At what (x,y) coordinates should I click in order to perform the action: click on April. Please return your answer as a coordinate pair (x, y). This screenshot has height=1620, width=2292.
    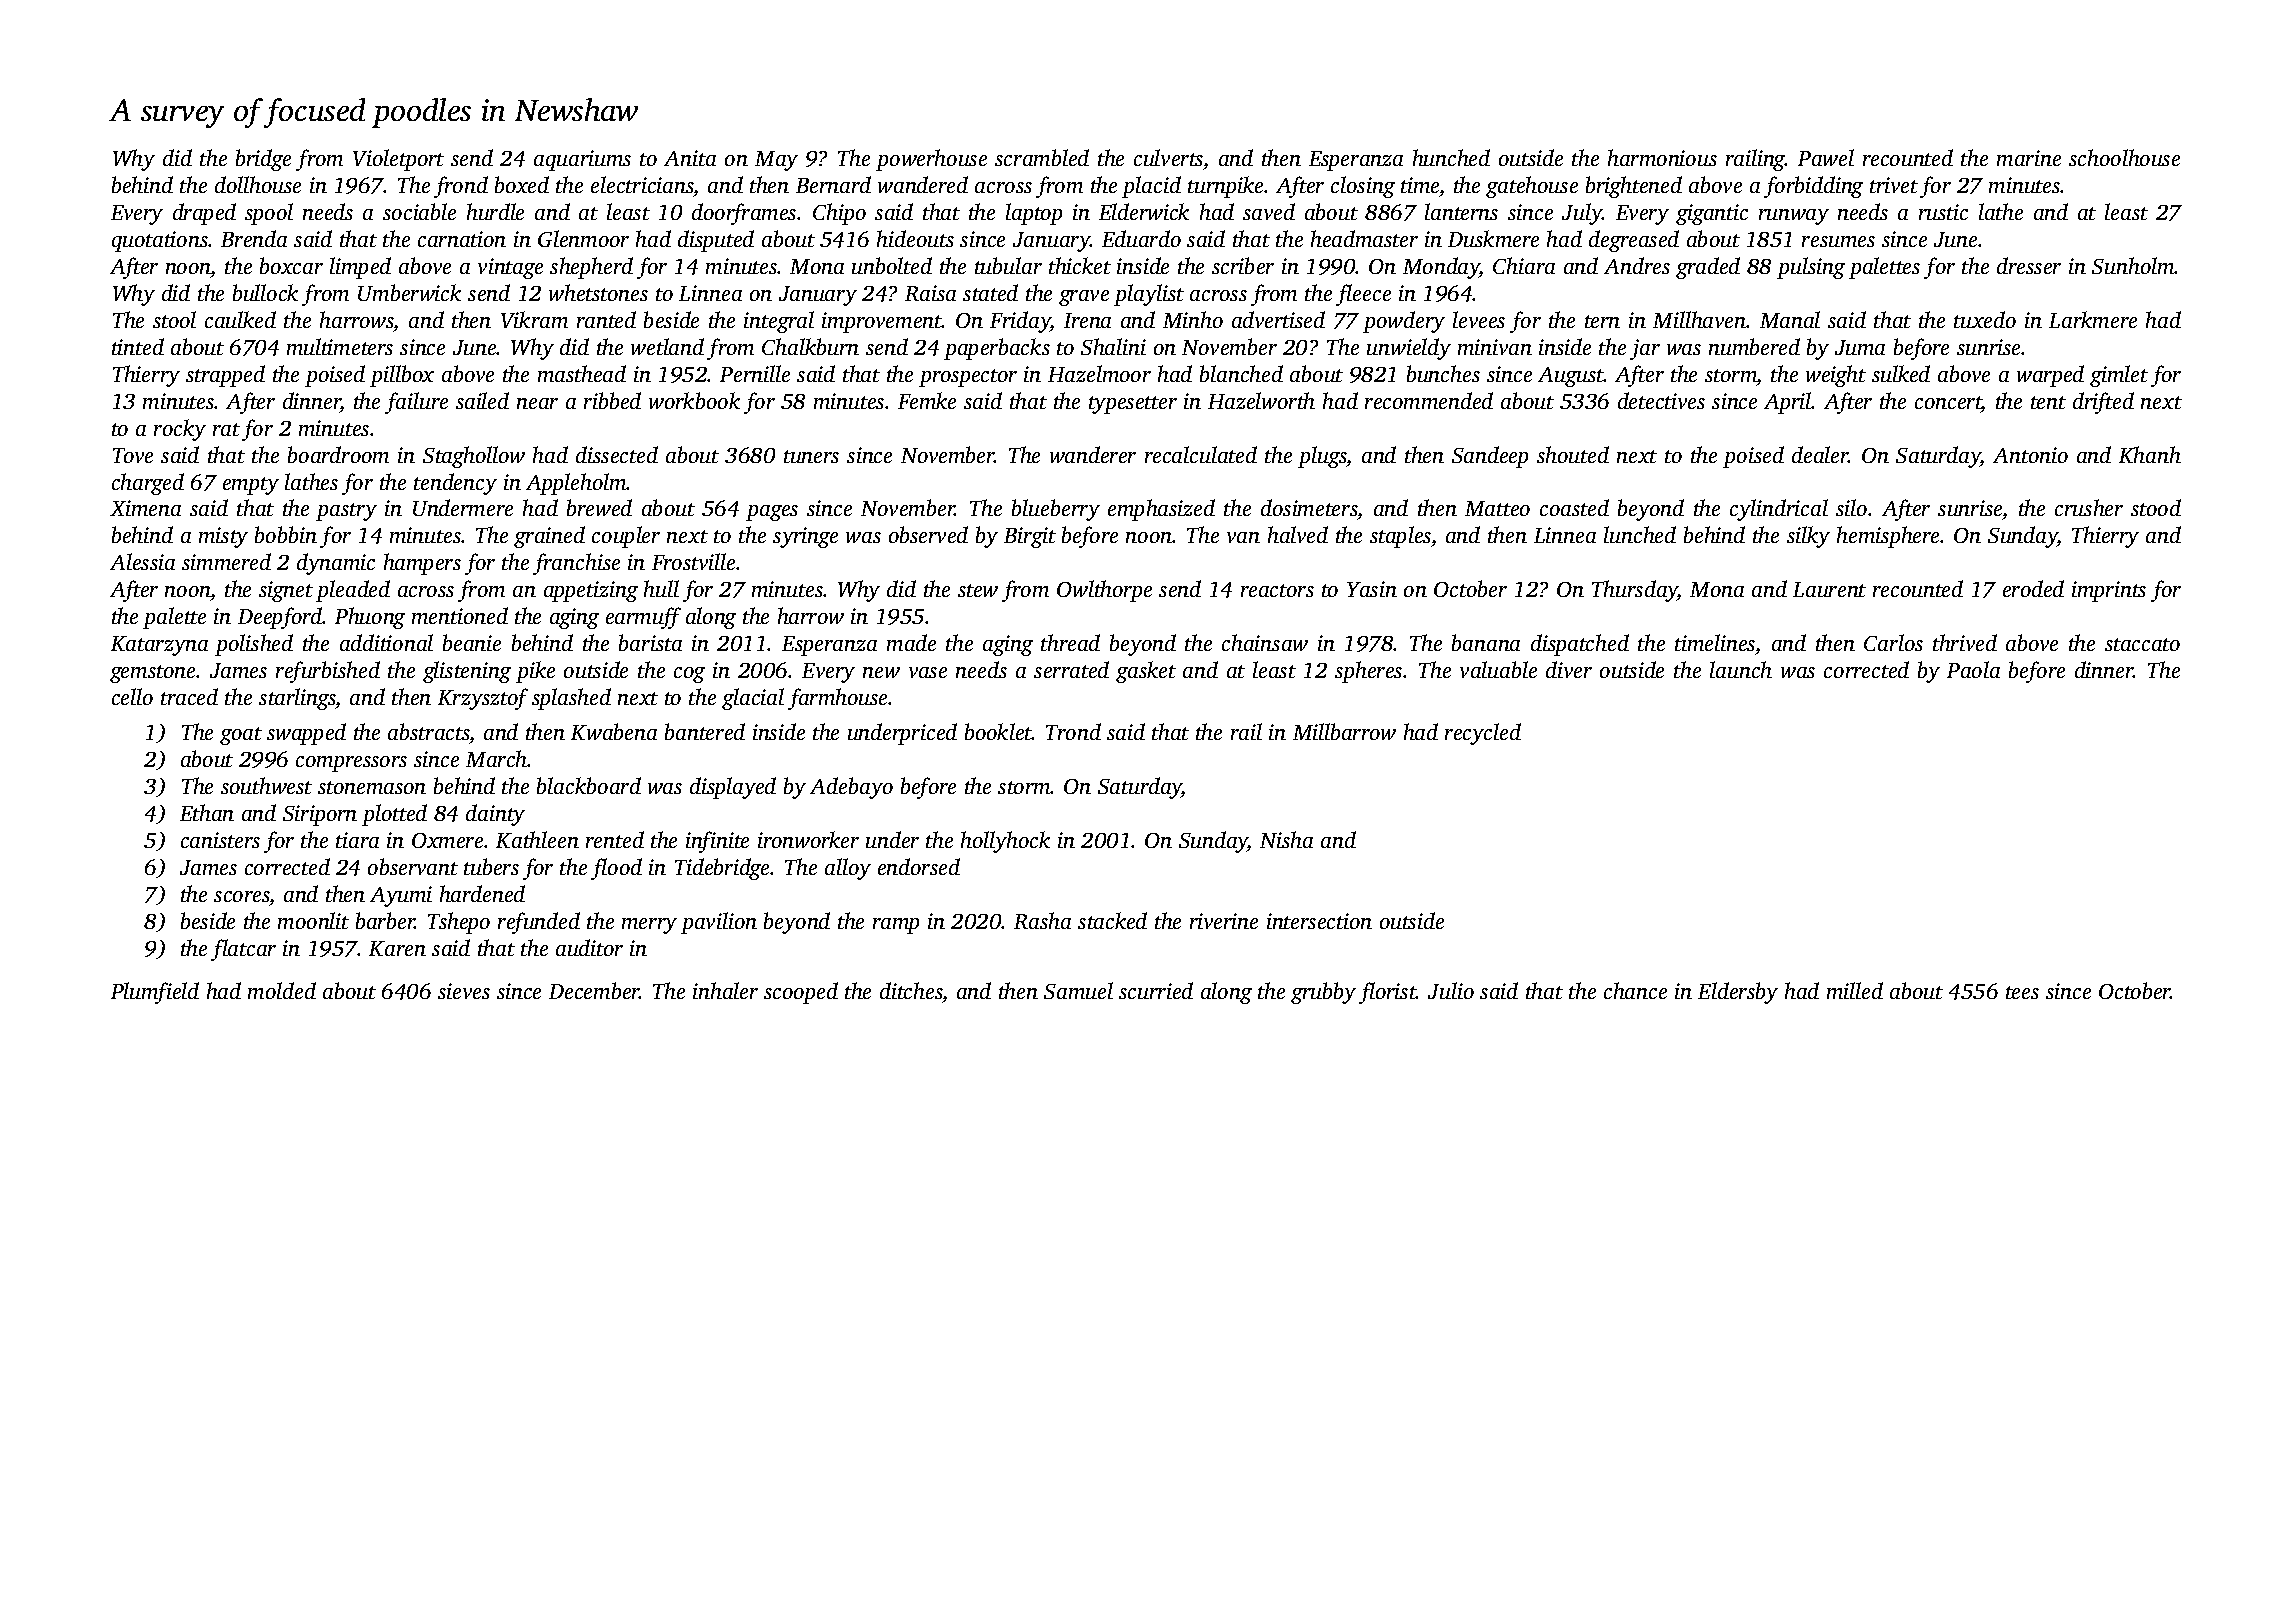
    Looking at the image, I should click on (1788, 403).
